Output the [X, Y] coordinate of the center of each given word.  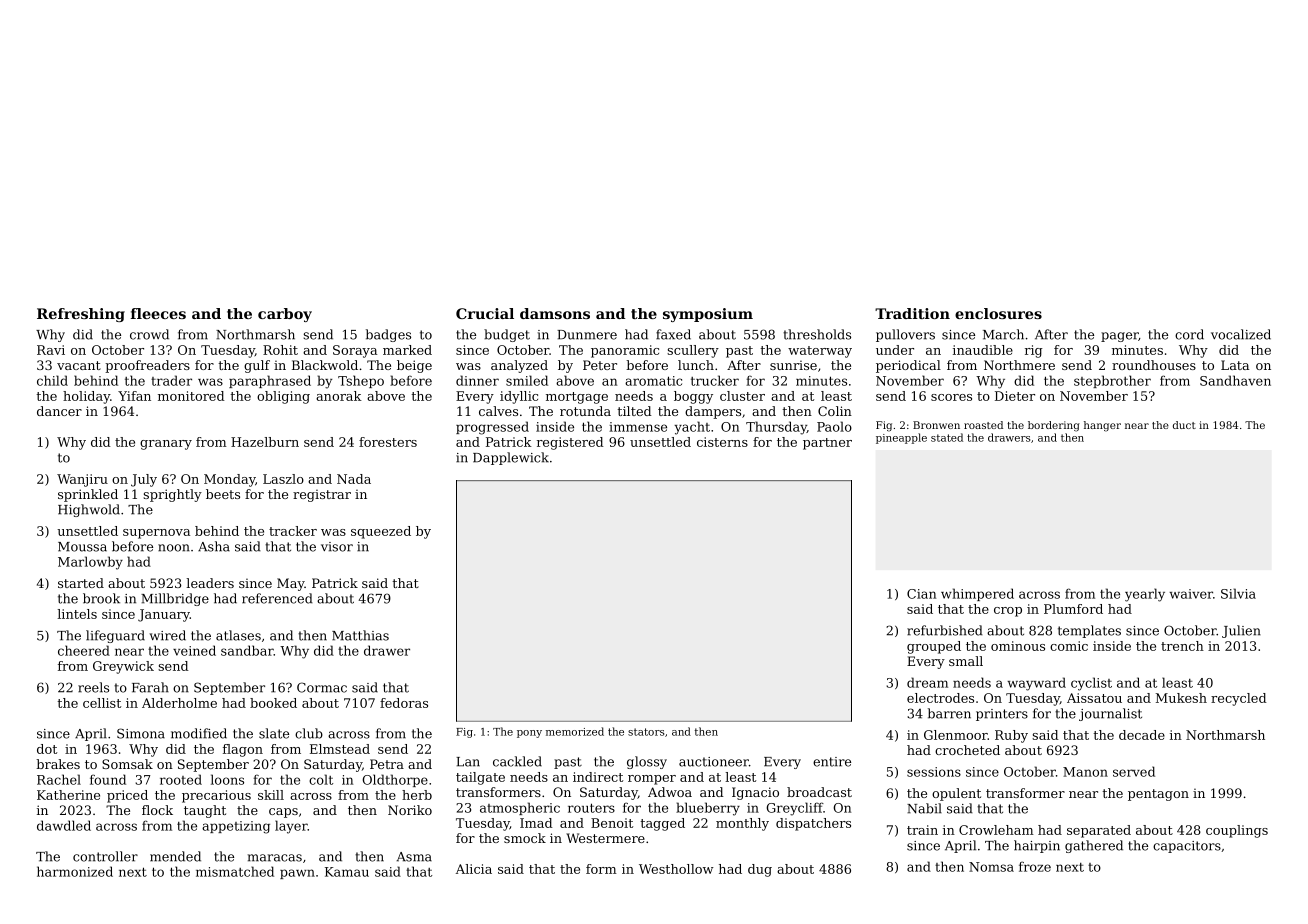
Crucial [485, 313]
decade [1142, 735]
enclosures [998, 313]
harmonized [75, 871]
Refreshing [81, 315]
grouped [934, 647]
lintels [77, 614]
